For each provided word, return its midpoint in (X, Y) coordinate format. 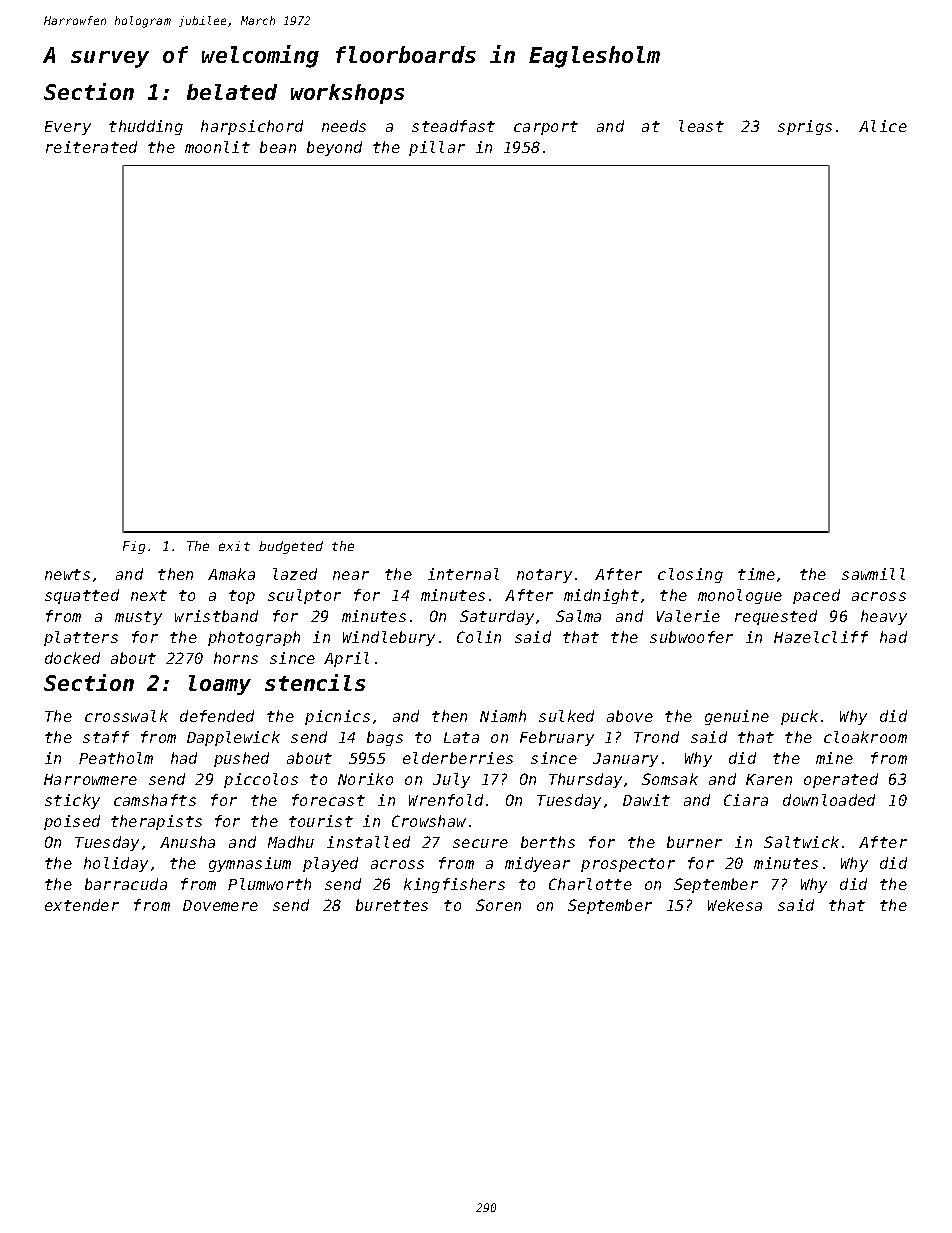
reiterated (91, 147)
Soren (498, 905)
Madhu (291, 842)
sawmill (873, 574)
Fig (134, 547)
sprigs (805, 127)
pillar (437, 148)
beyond (334, 148)
